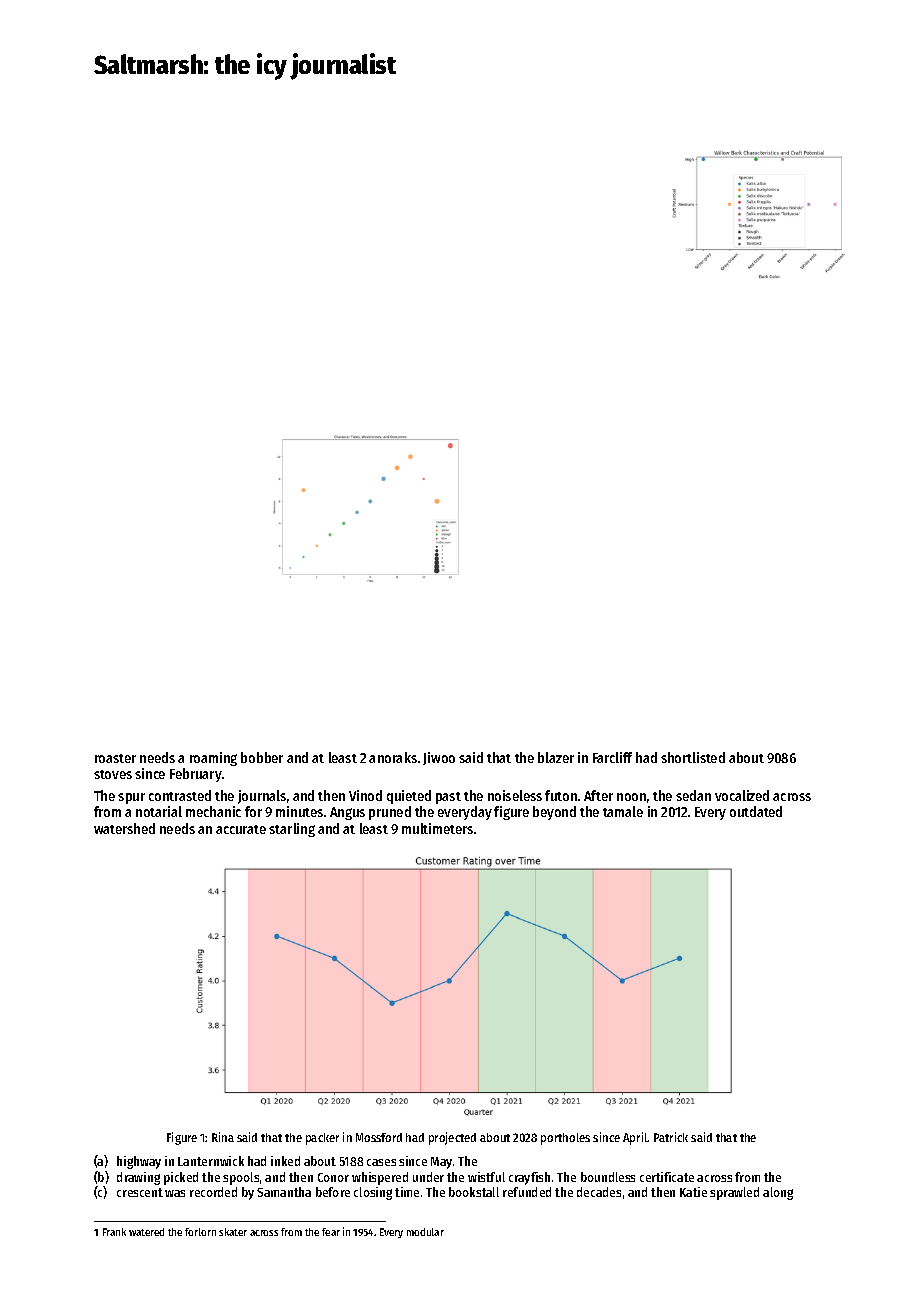 The height and width of the document is (1308, 924). I want to click on roaster, so click(115, 758).
